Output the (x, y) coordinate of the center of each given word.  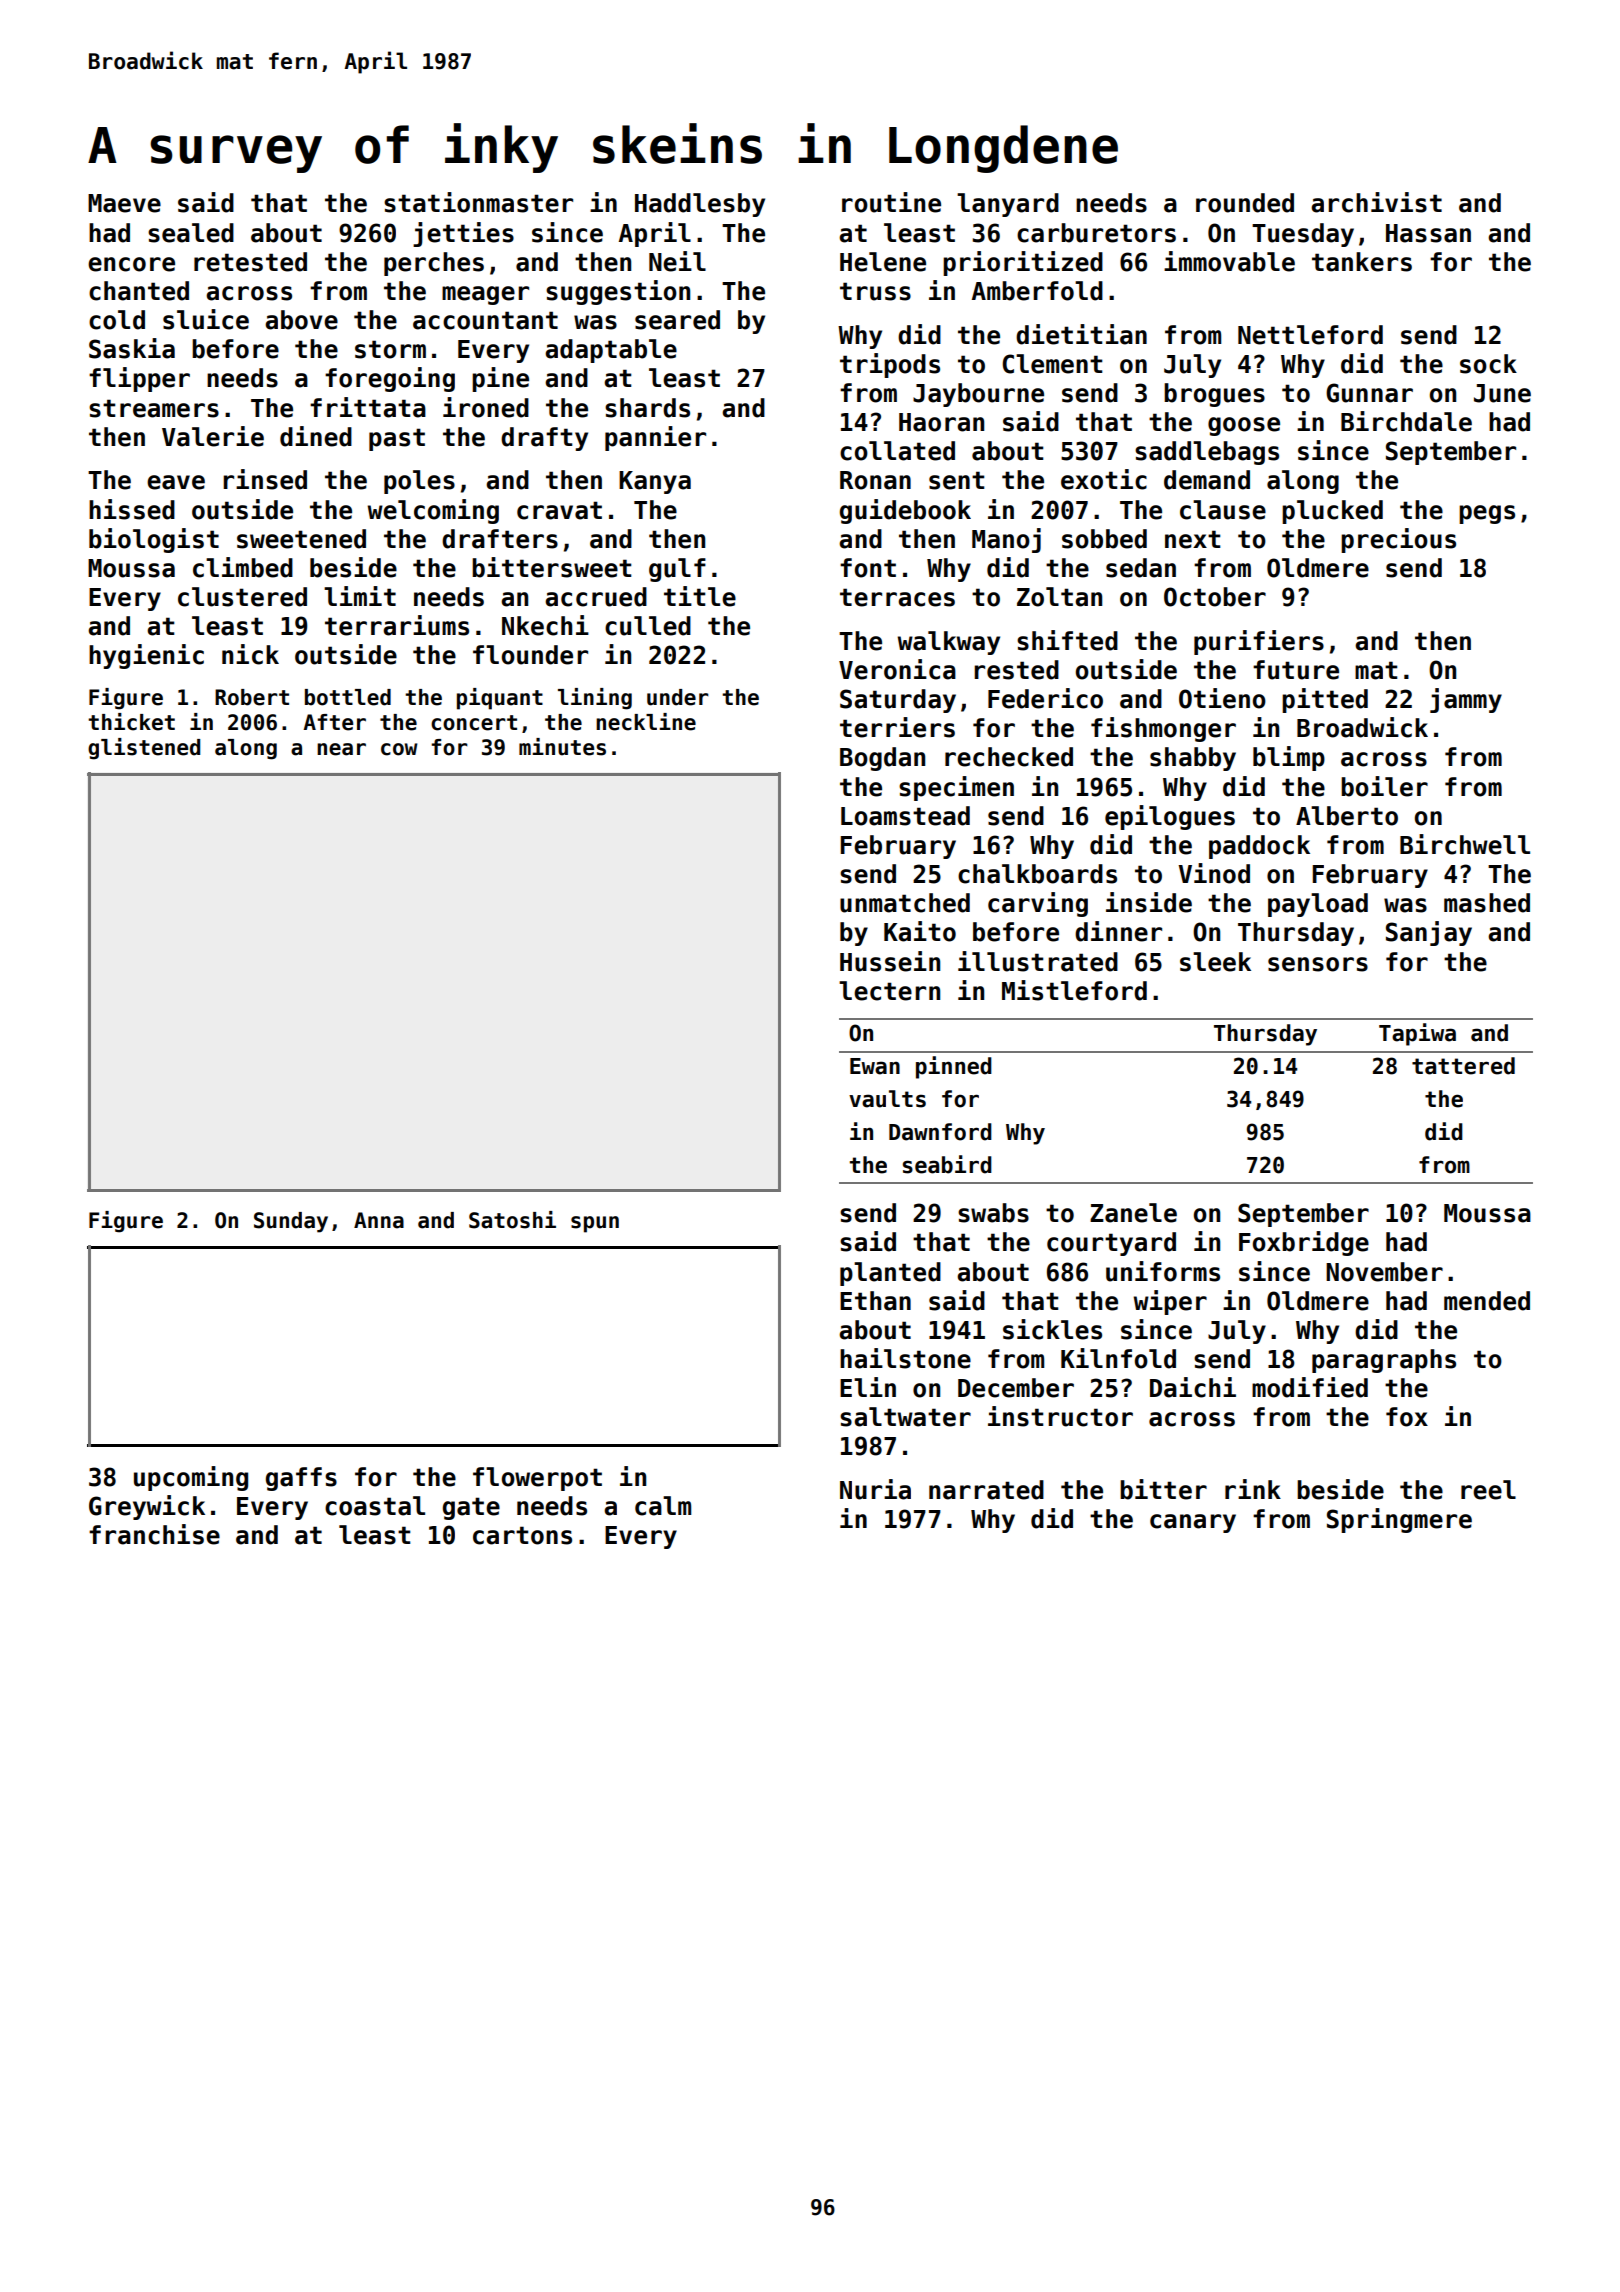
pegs (1487, 514)
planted (890, 1274)
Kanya (655, 482)
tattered (1463, 1066)
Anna (379, 1220)
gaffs (301, 1479)
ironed (486, 407)
